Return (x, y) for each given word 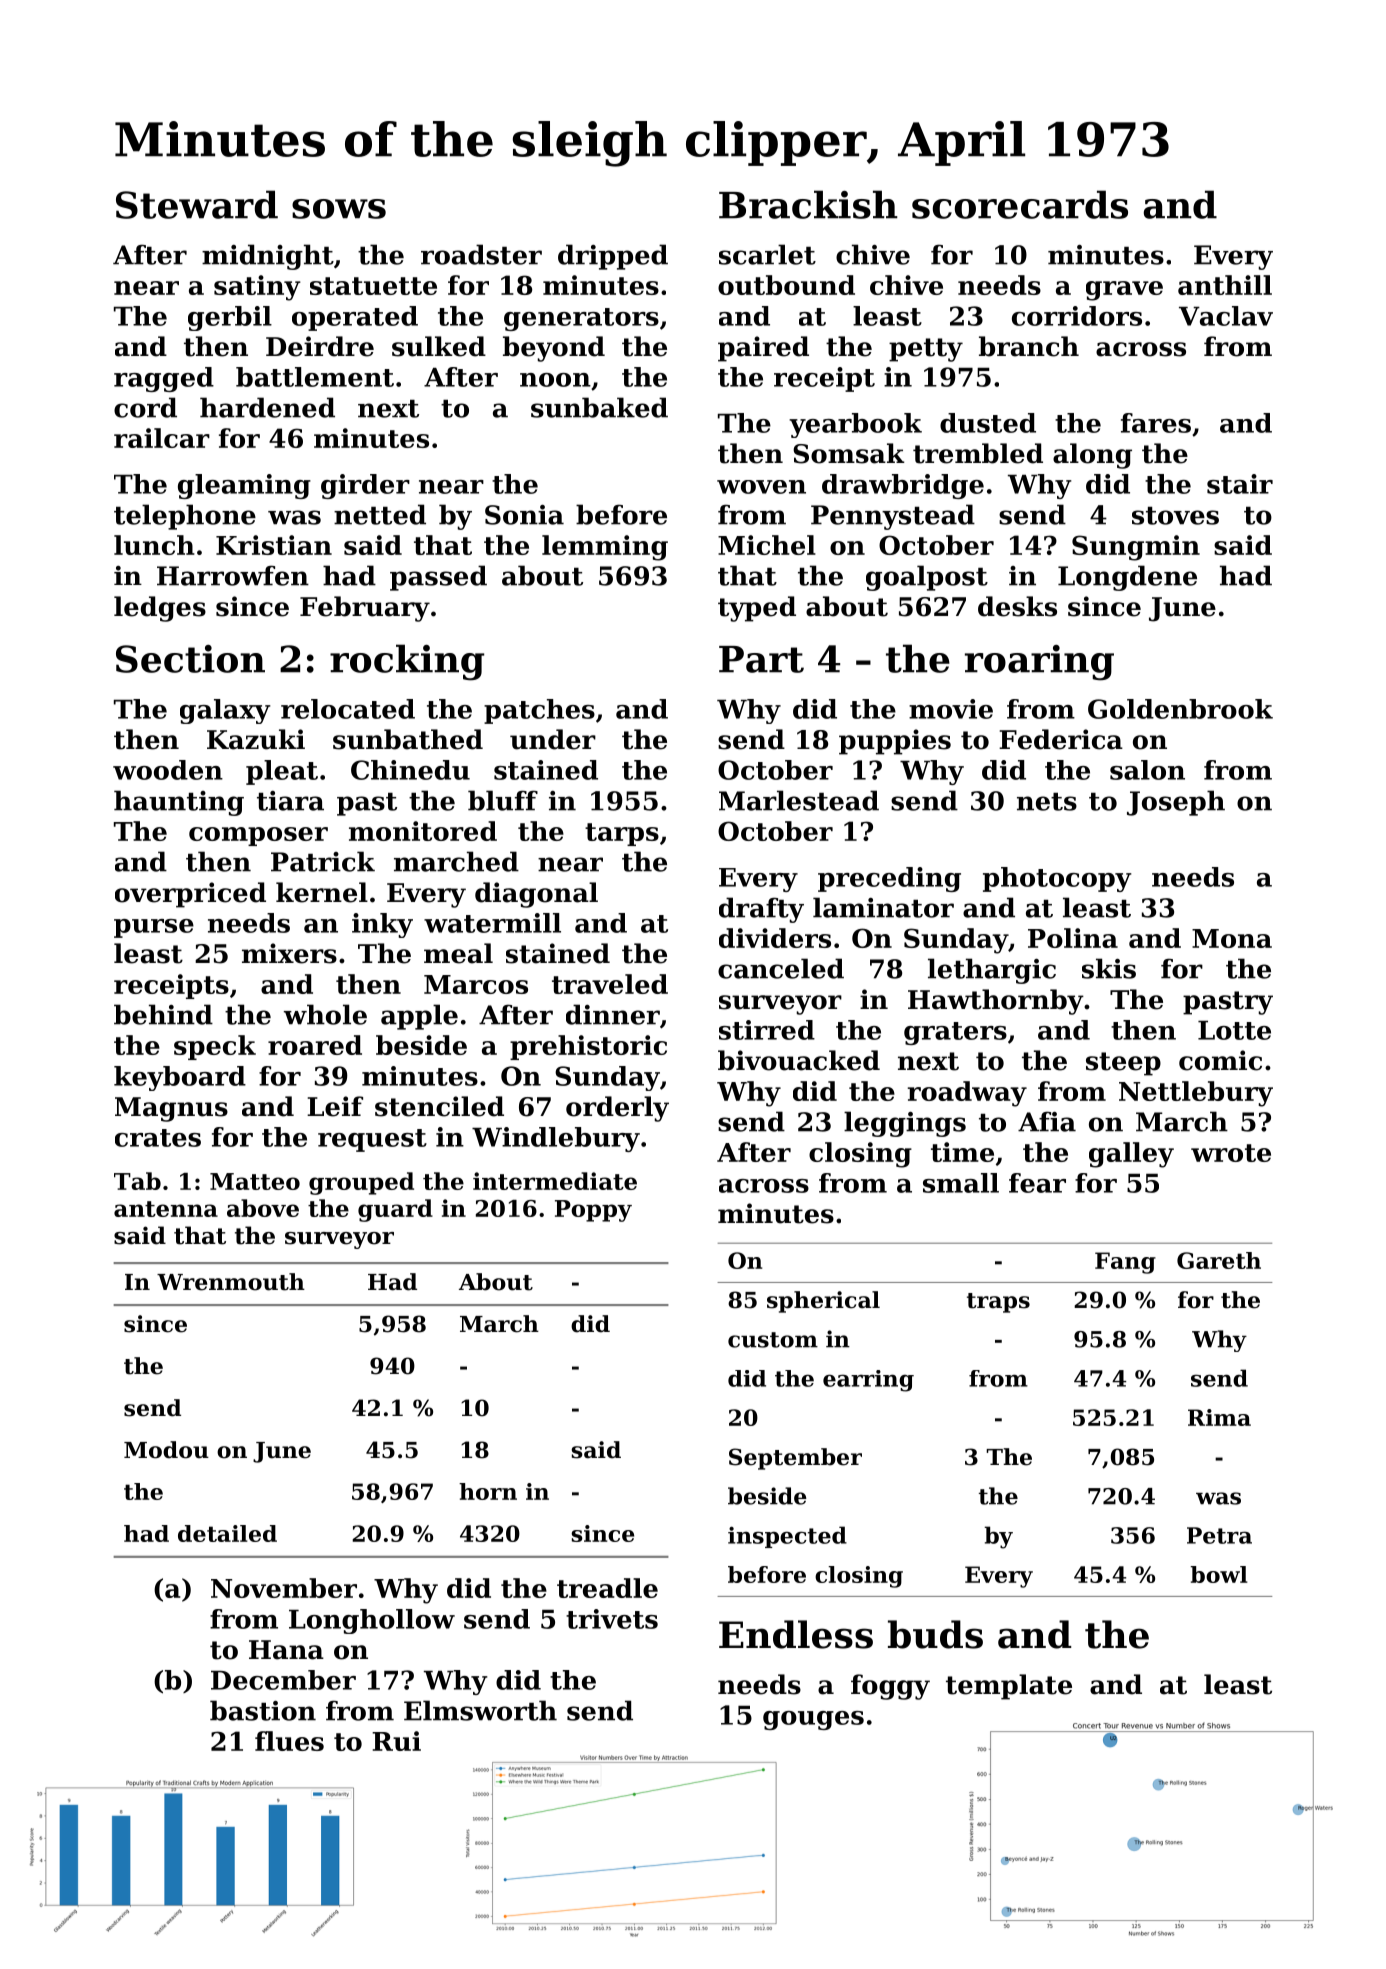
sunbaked (599, 407)
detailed (227, 1533)
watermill (492, 923)
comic (1220, 1060)
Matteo (255, 1181)
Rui (396, 1741)
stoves (1175, 516)
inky (382, 925)
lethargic (992, 971)
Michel (767, 545)
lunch (154, 545)
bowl (1219, 1574)
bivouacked (799, 1060)
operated (355, 318)
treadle (607, 1588)
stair (1240, 484)
